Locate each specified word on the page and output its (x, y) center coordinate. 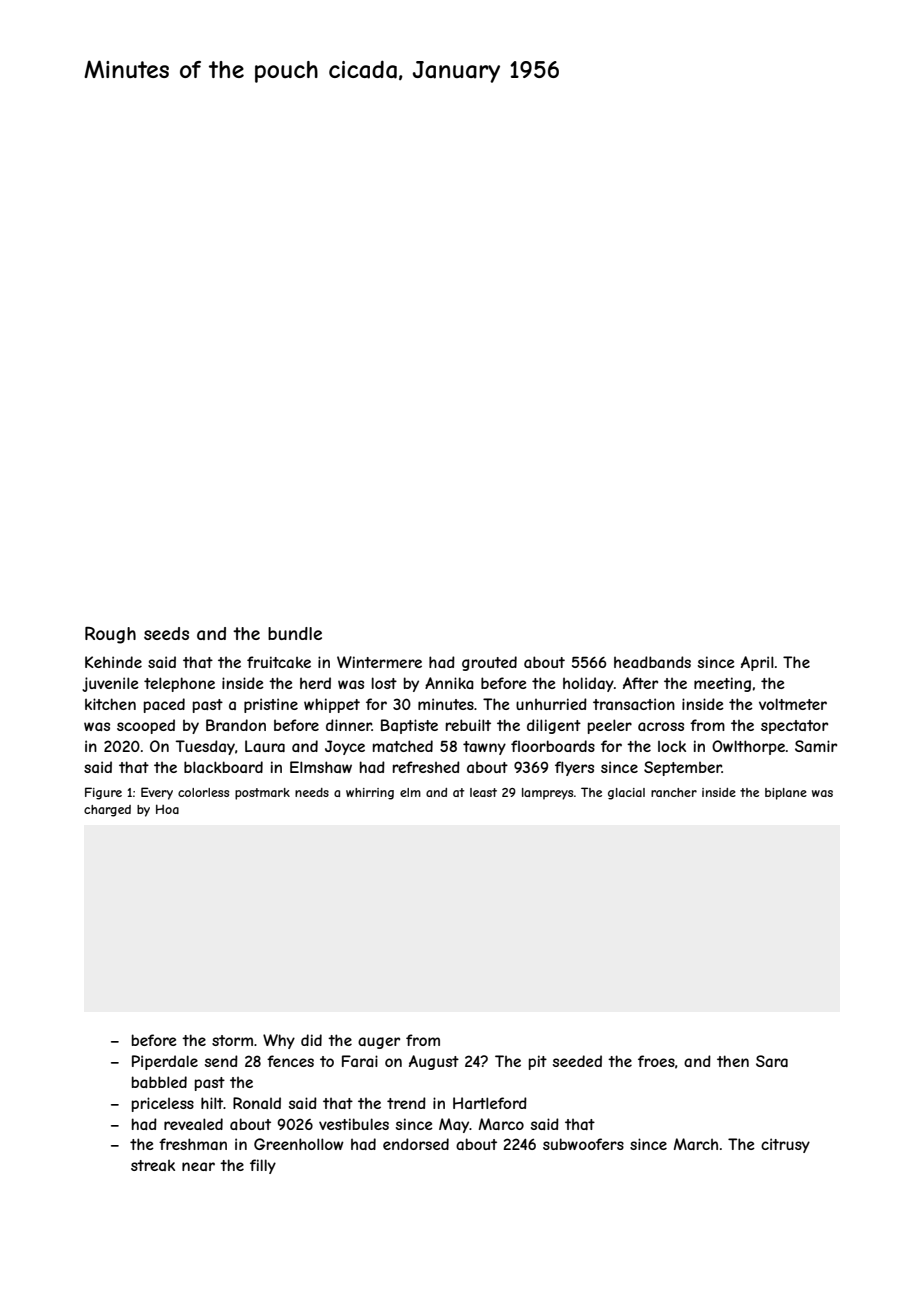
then (733, 1061)
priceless (163, 1104)
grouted (489, 663)
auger (379, 1043)
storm (232, 1040)
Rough (110, 635)
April (757, 663)
